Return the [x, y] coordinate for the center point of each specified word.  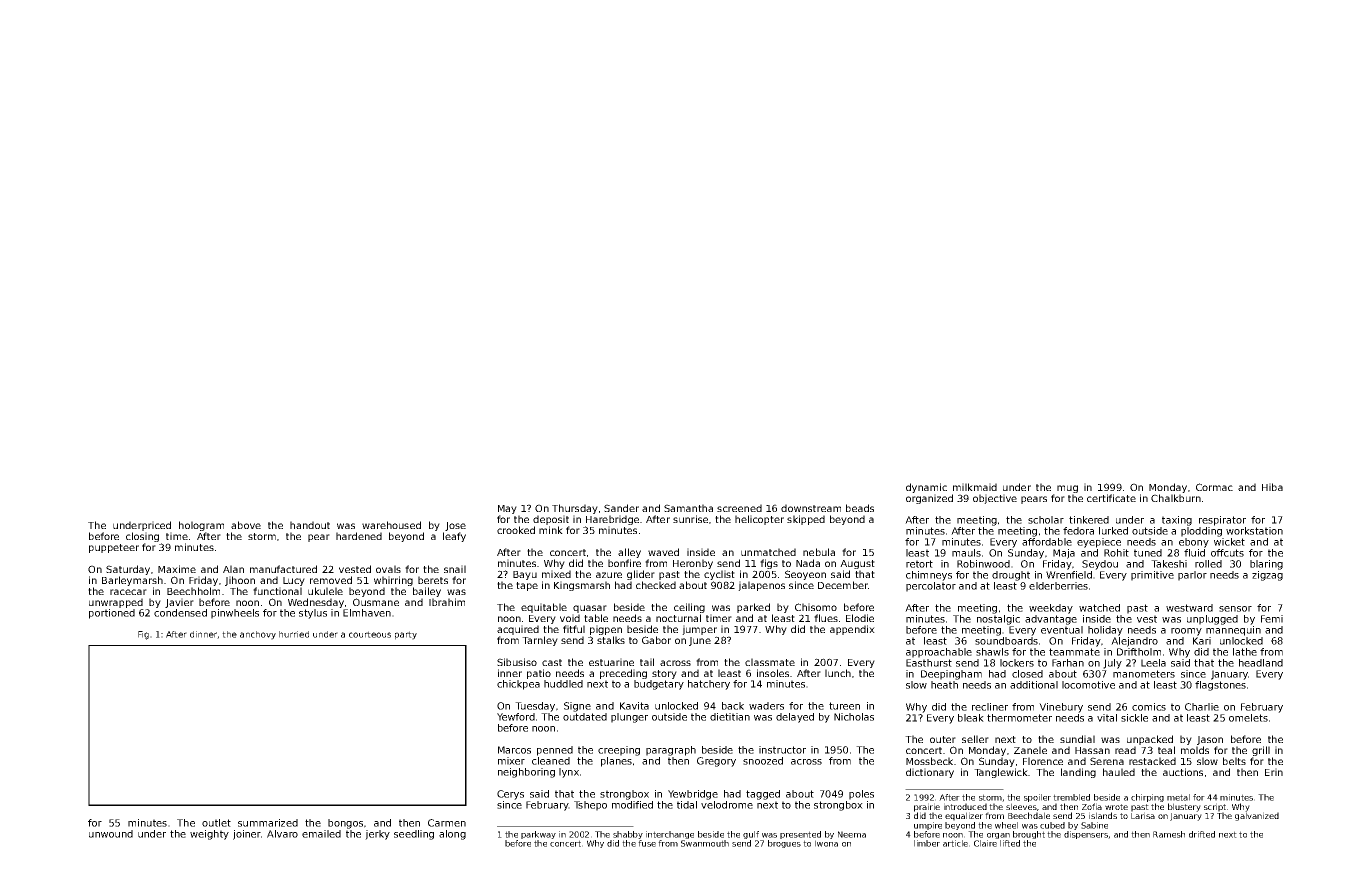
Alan [233, 569]
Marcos [514, 750]
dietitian [730, 717]
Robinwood [983, 564]
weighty [209, 835]
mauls [966, 553]
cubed [1052, 825]
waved [663, 552]
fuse [647, 843]
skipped [806, 520]
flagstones [1220, 686]
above [246, 525]
